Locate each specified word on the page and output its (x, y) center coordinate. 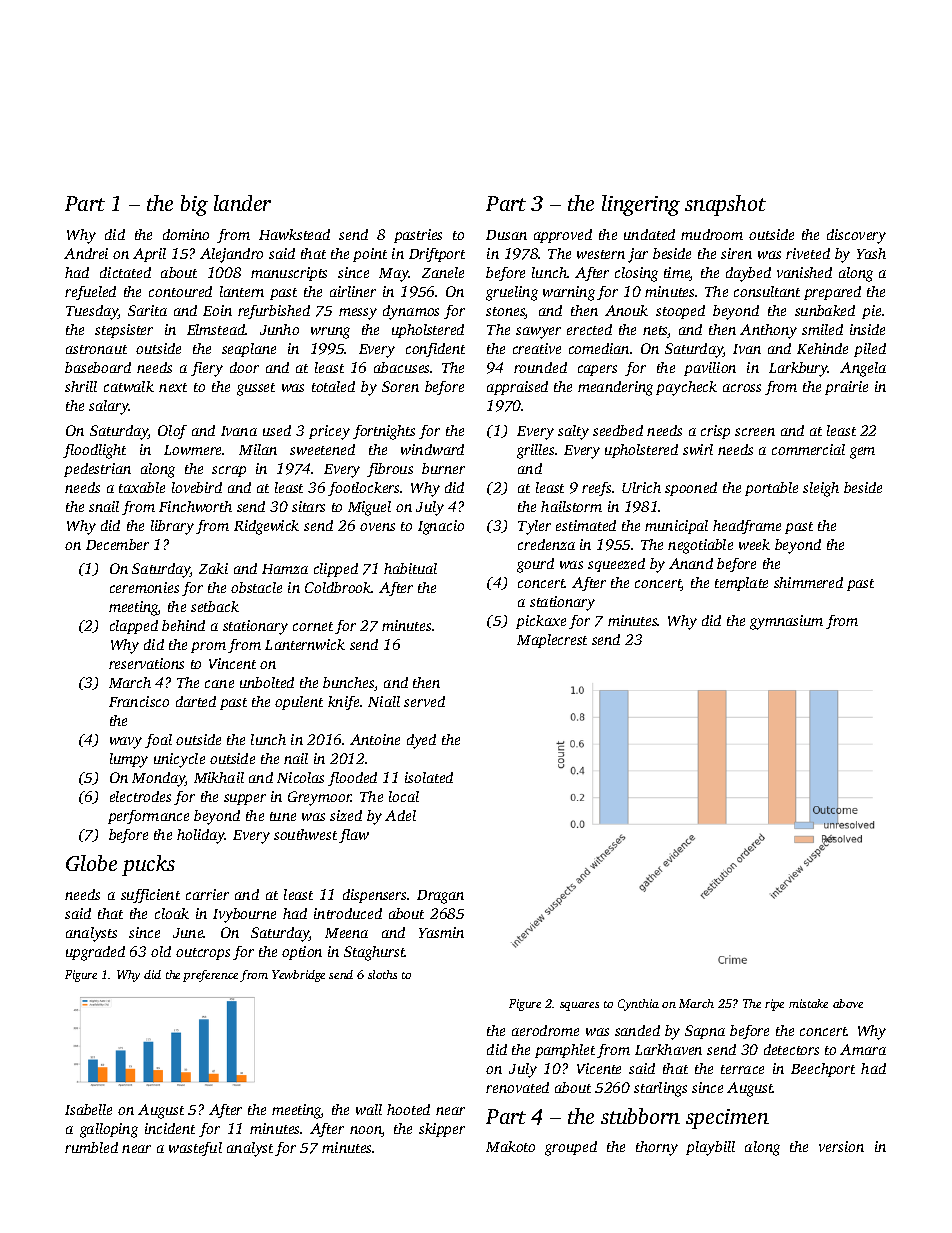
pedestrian (97, 470)
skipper (442, 1130)
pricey (329, 432)
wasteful (195, 1149)
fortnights (384, 432)
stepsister (124, 331)
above (848, 1003)
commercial (808, 449)
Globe (91, 863)
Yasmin (441, 932)
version (841, 1146)
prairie (846, 388)
